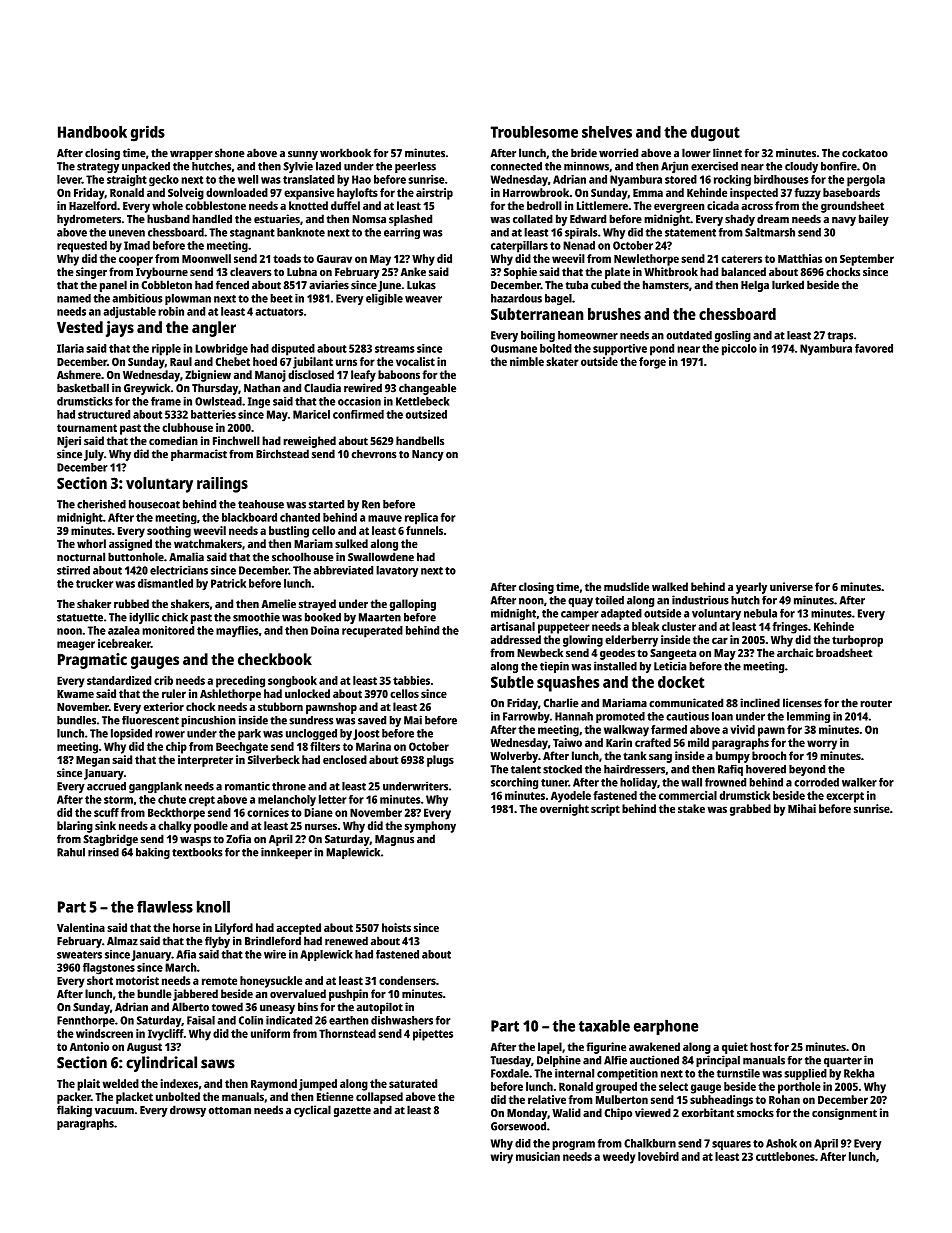 This screenshot has width=952, height=1233. Describe the element at coordinates (353, 853) in the screenshot. I see `Maplewick` at that location.
